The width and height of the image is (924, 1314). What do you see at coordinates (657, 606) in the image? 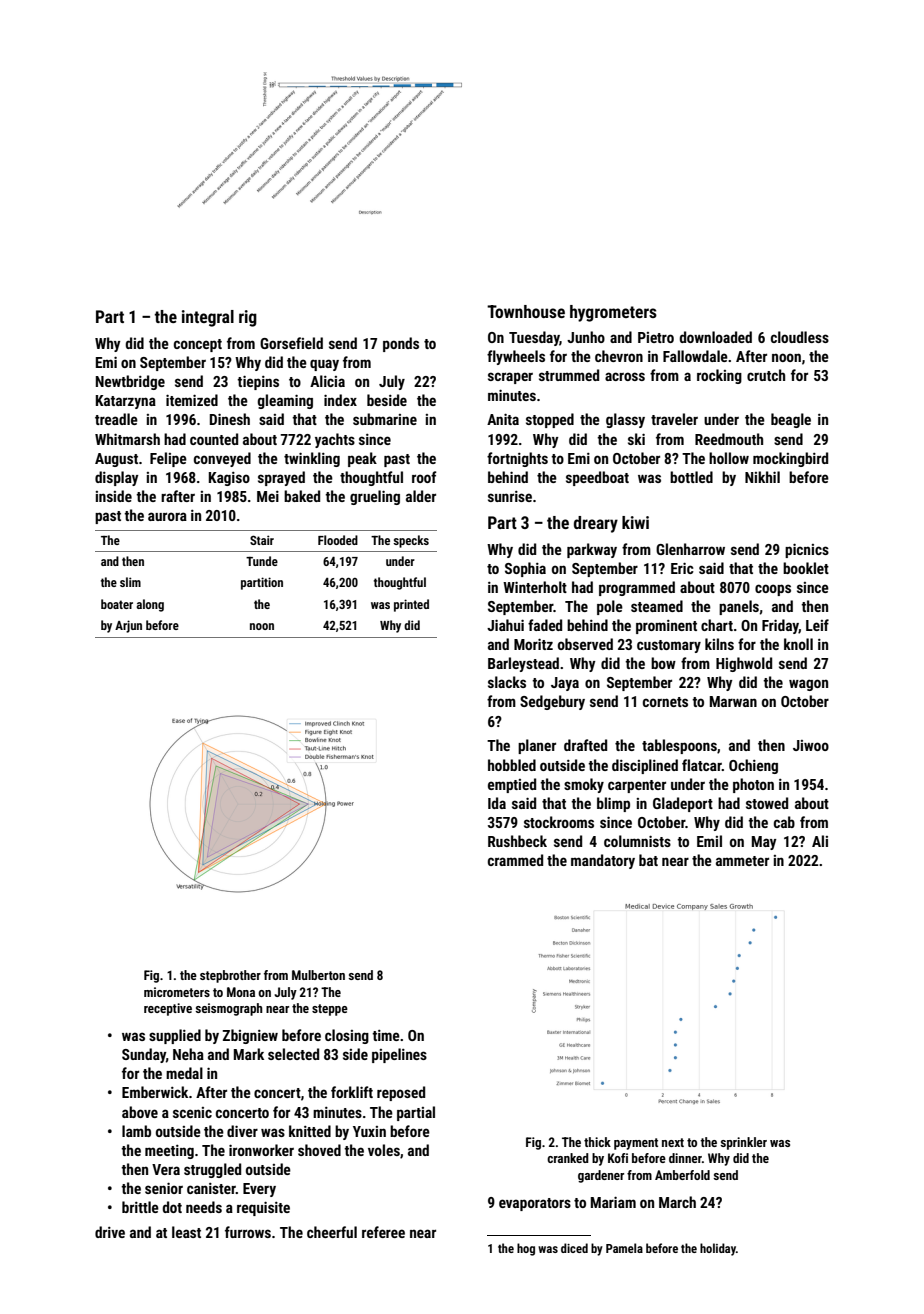
I see `steamed` at bounding box center [657, 606].
